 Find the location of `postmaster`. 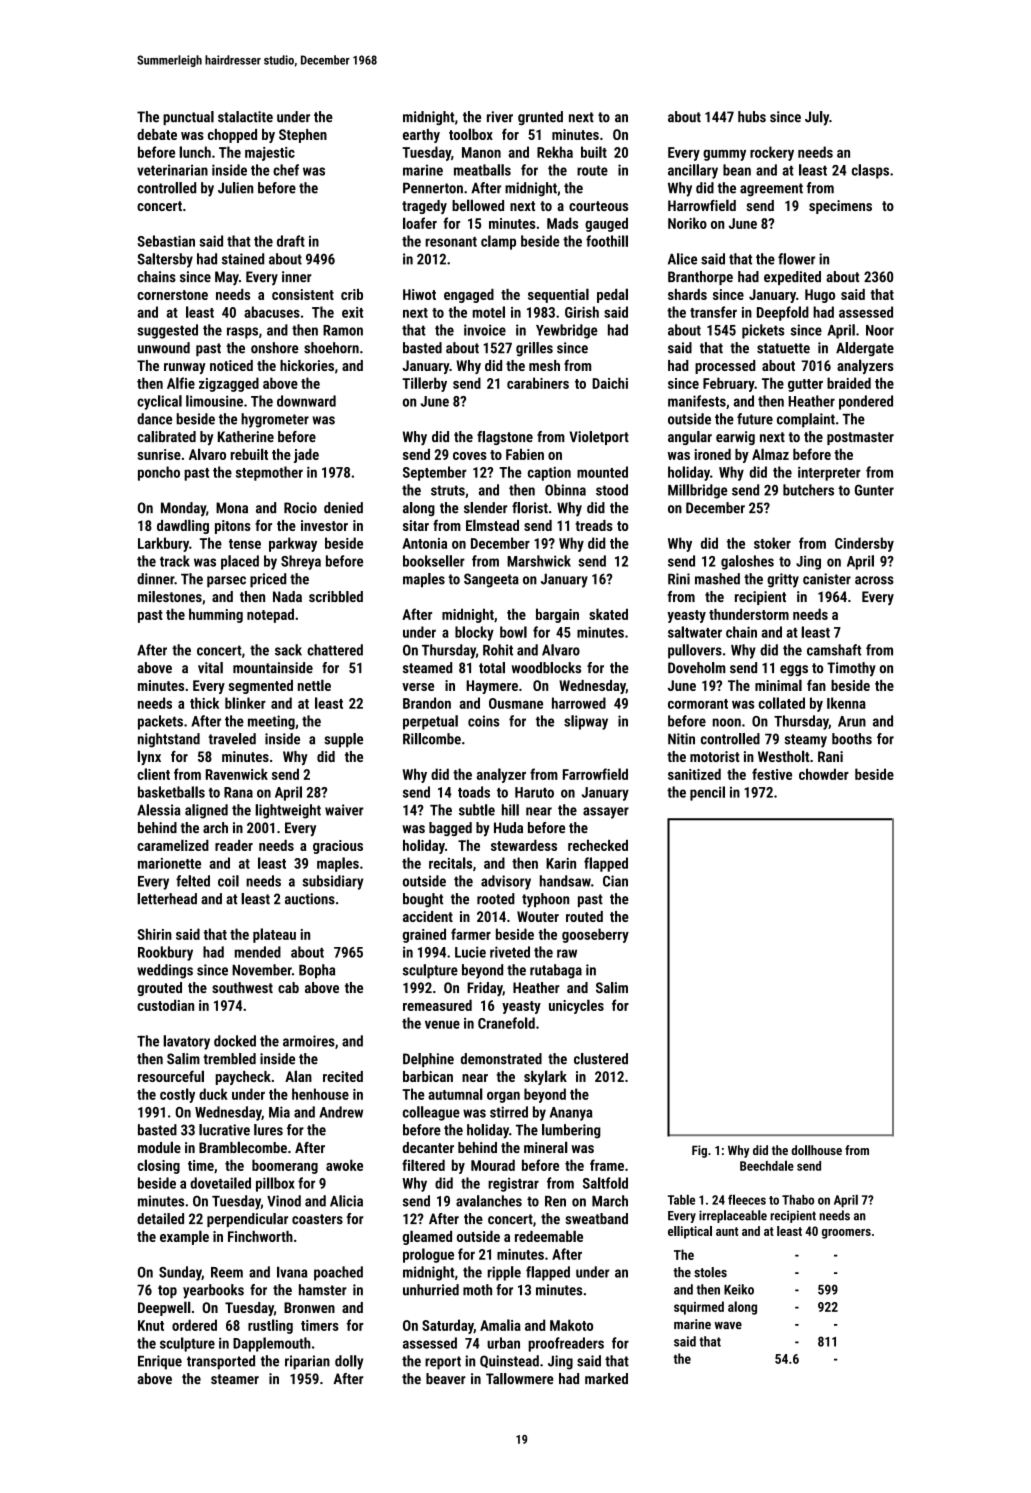

postmaster is located at coordinates (860, 438).
